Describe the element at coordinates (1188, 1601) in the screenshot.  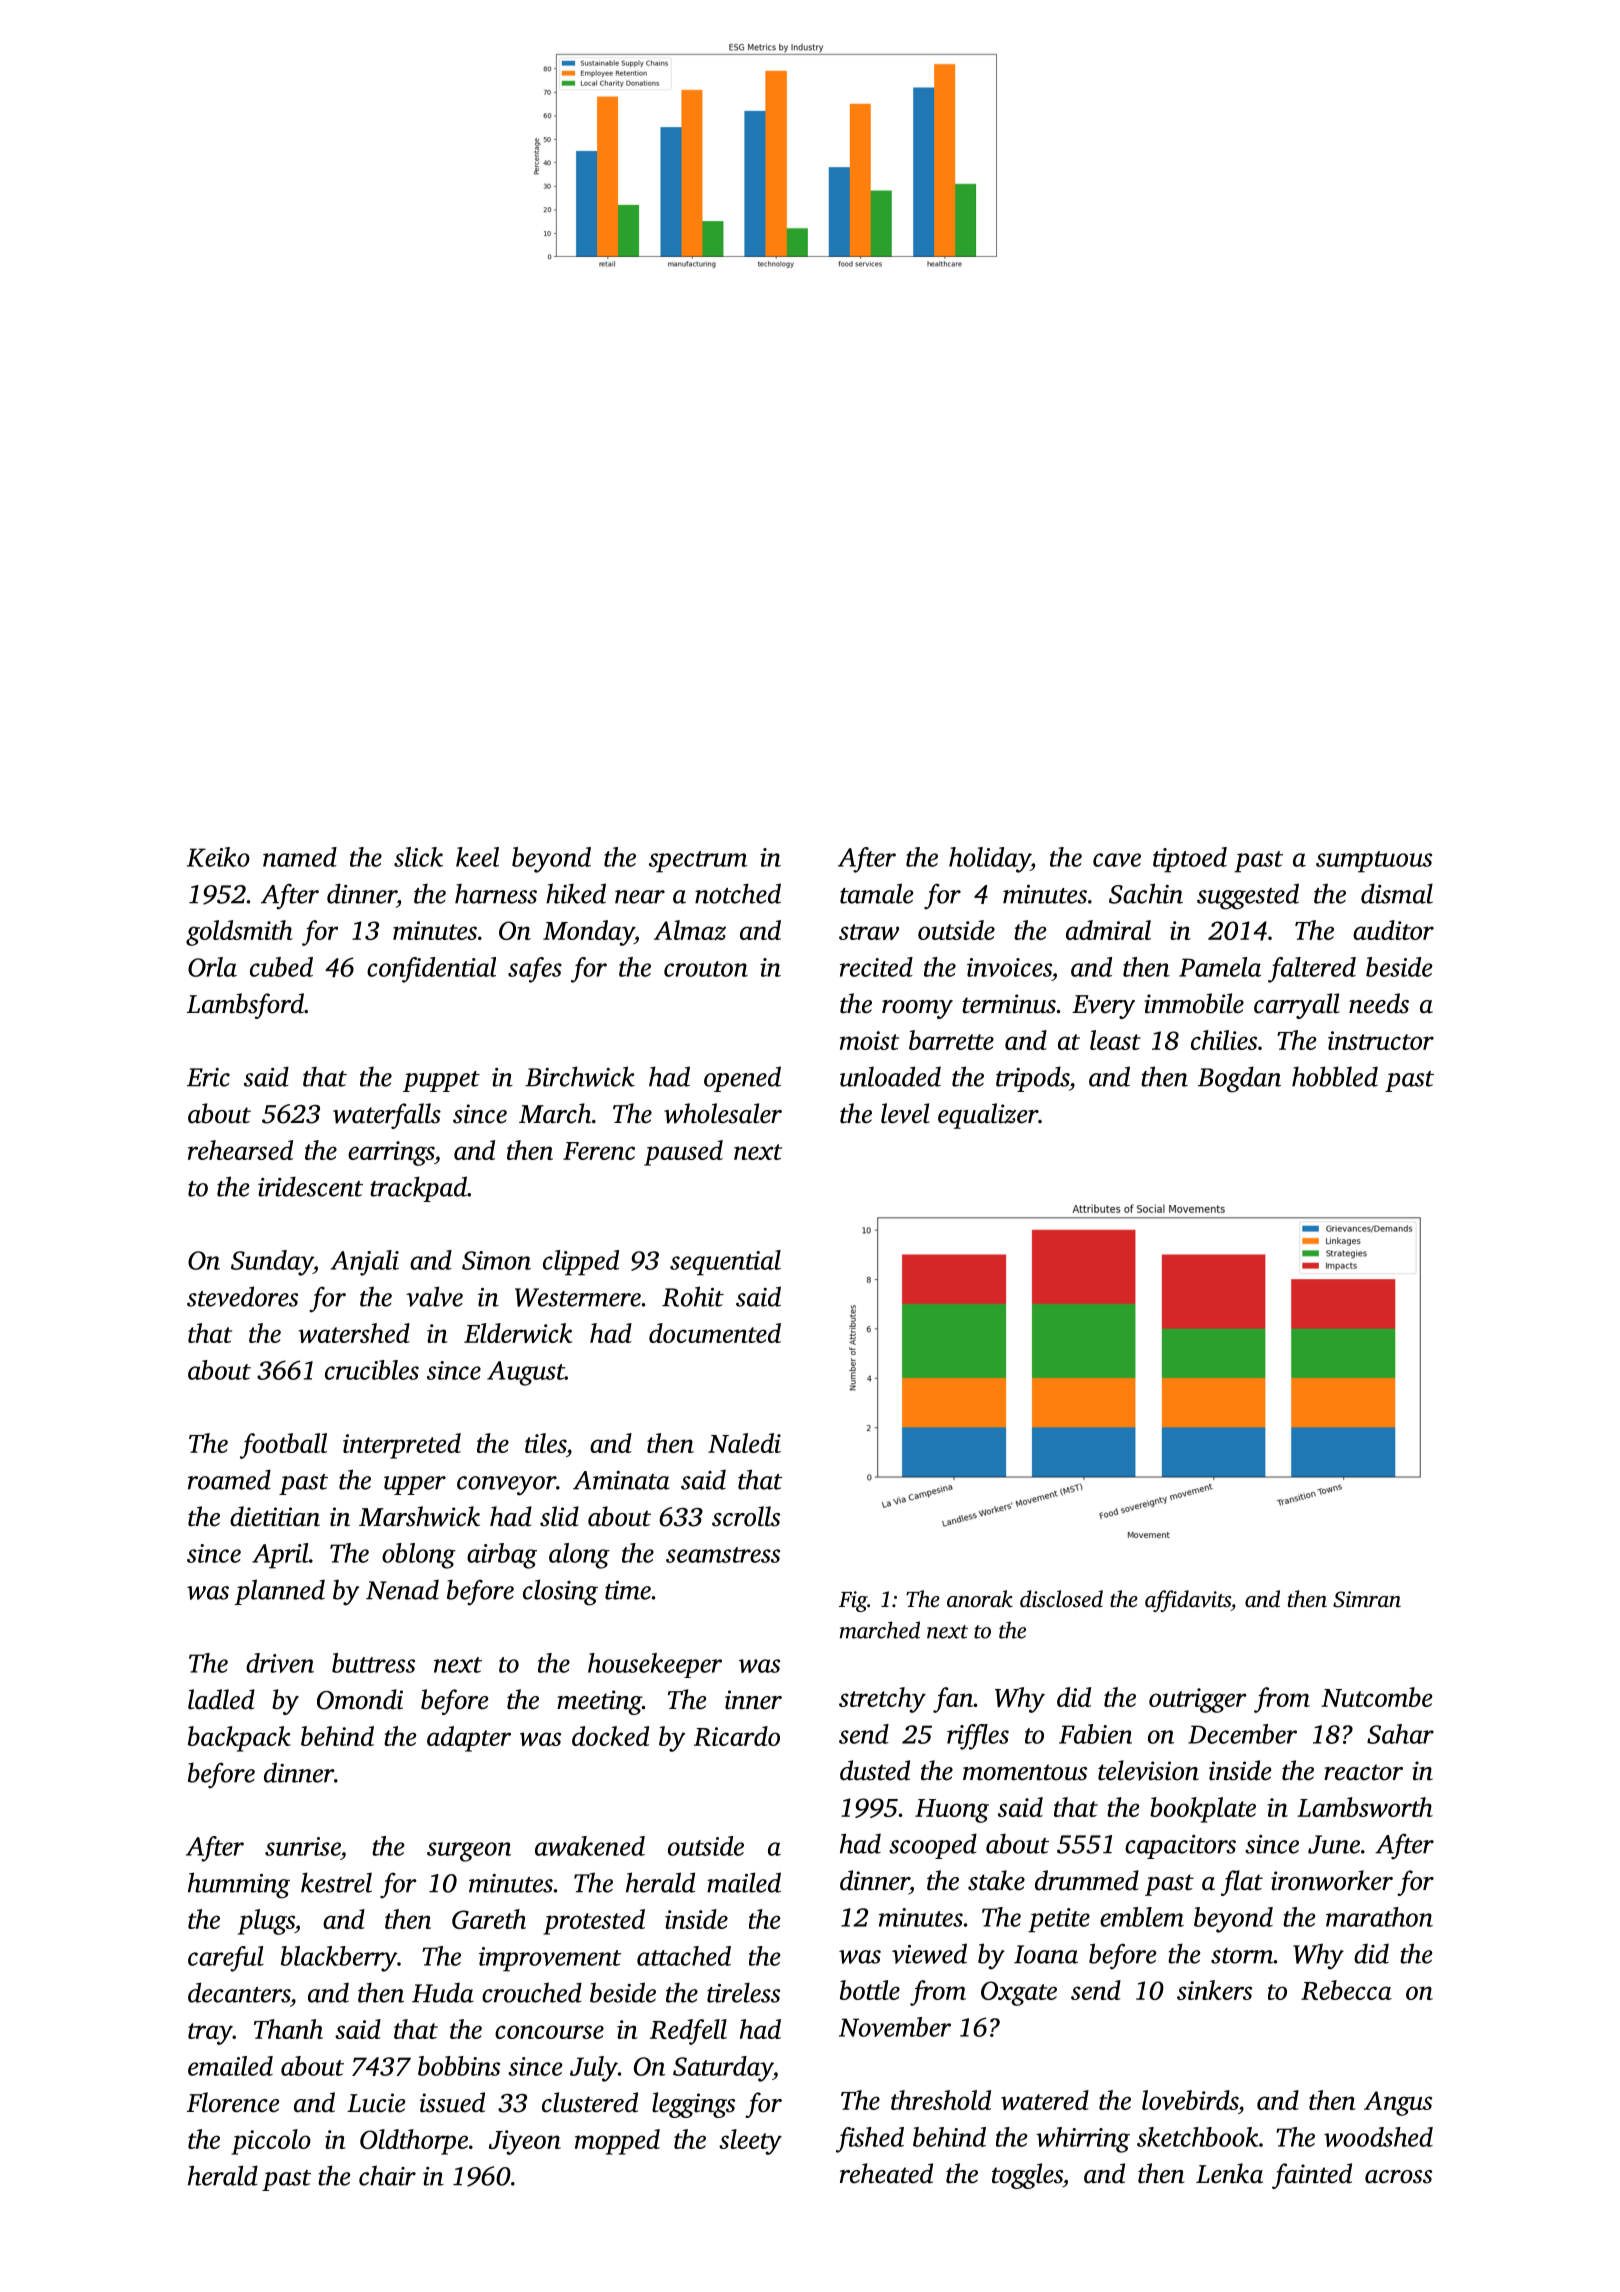
I see `affidavits` at that location.
